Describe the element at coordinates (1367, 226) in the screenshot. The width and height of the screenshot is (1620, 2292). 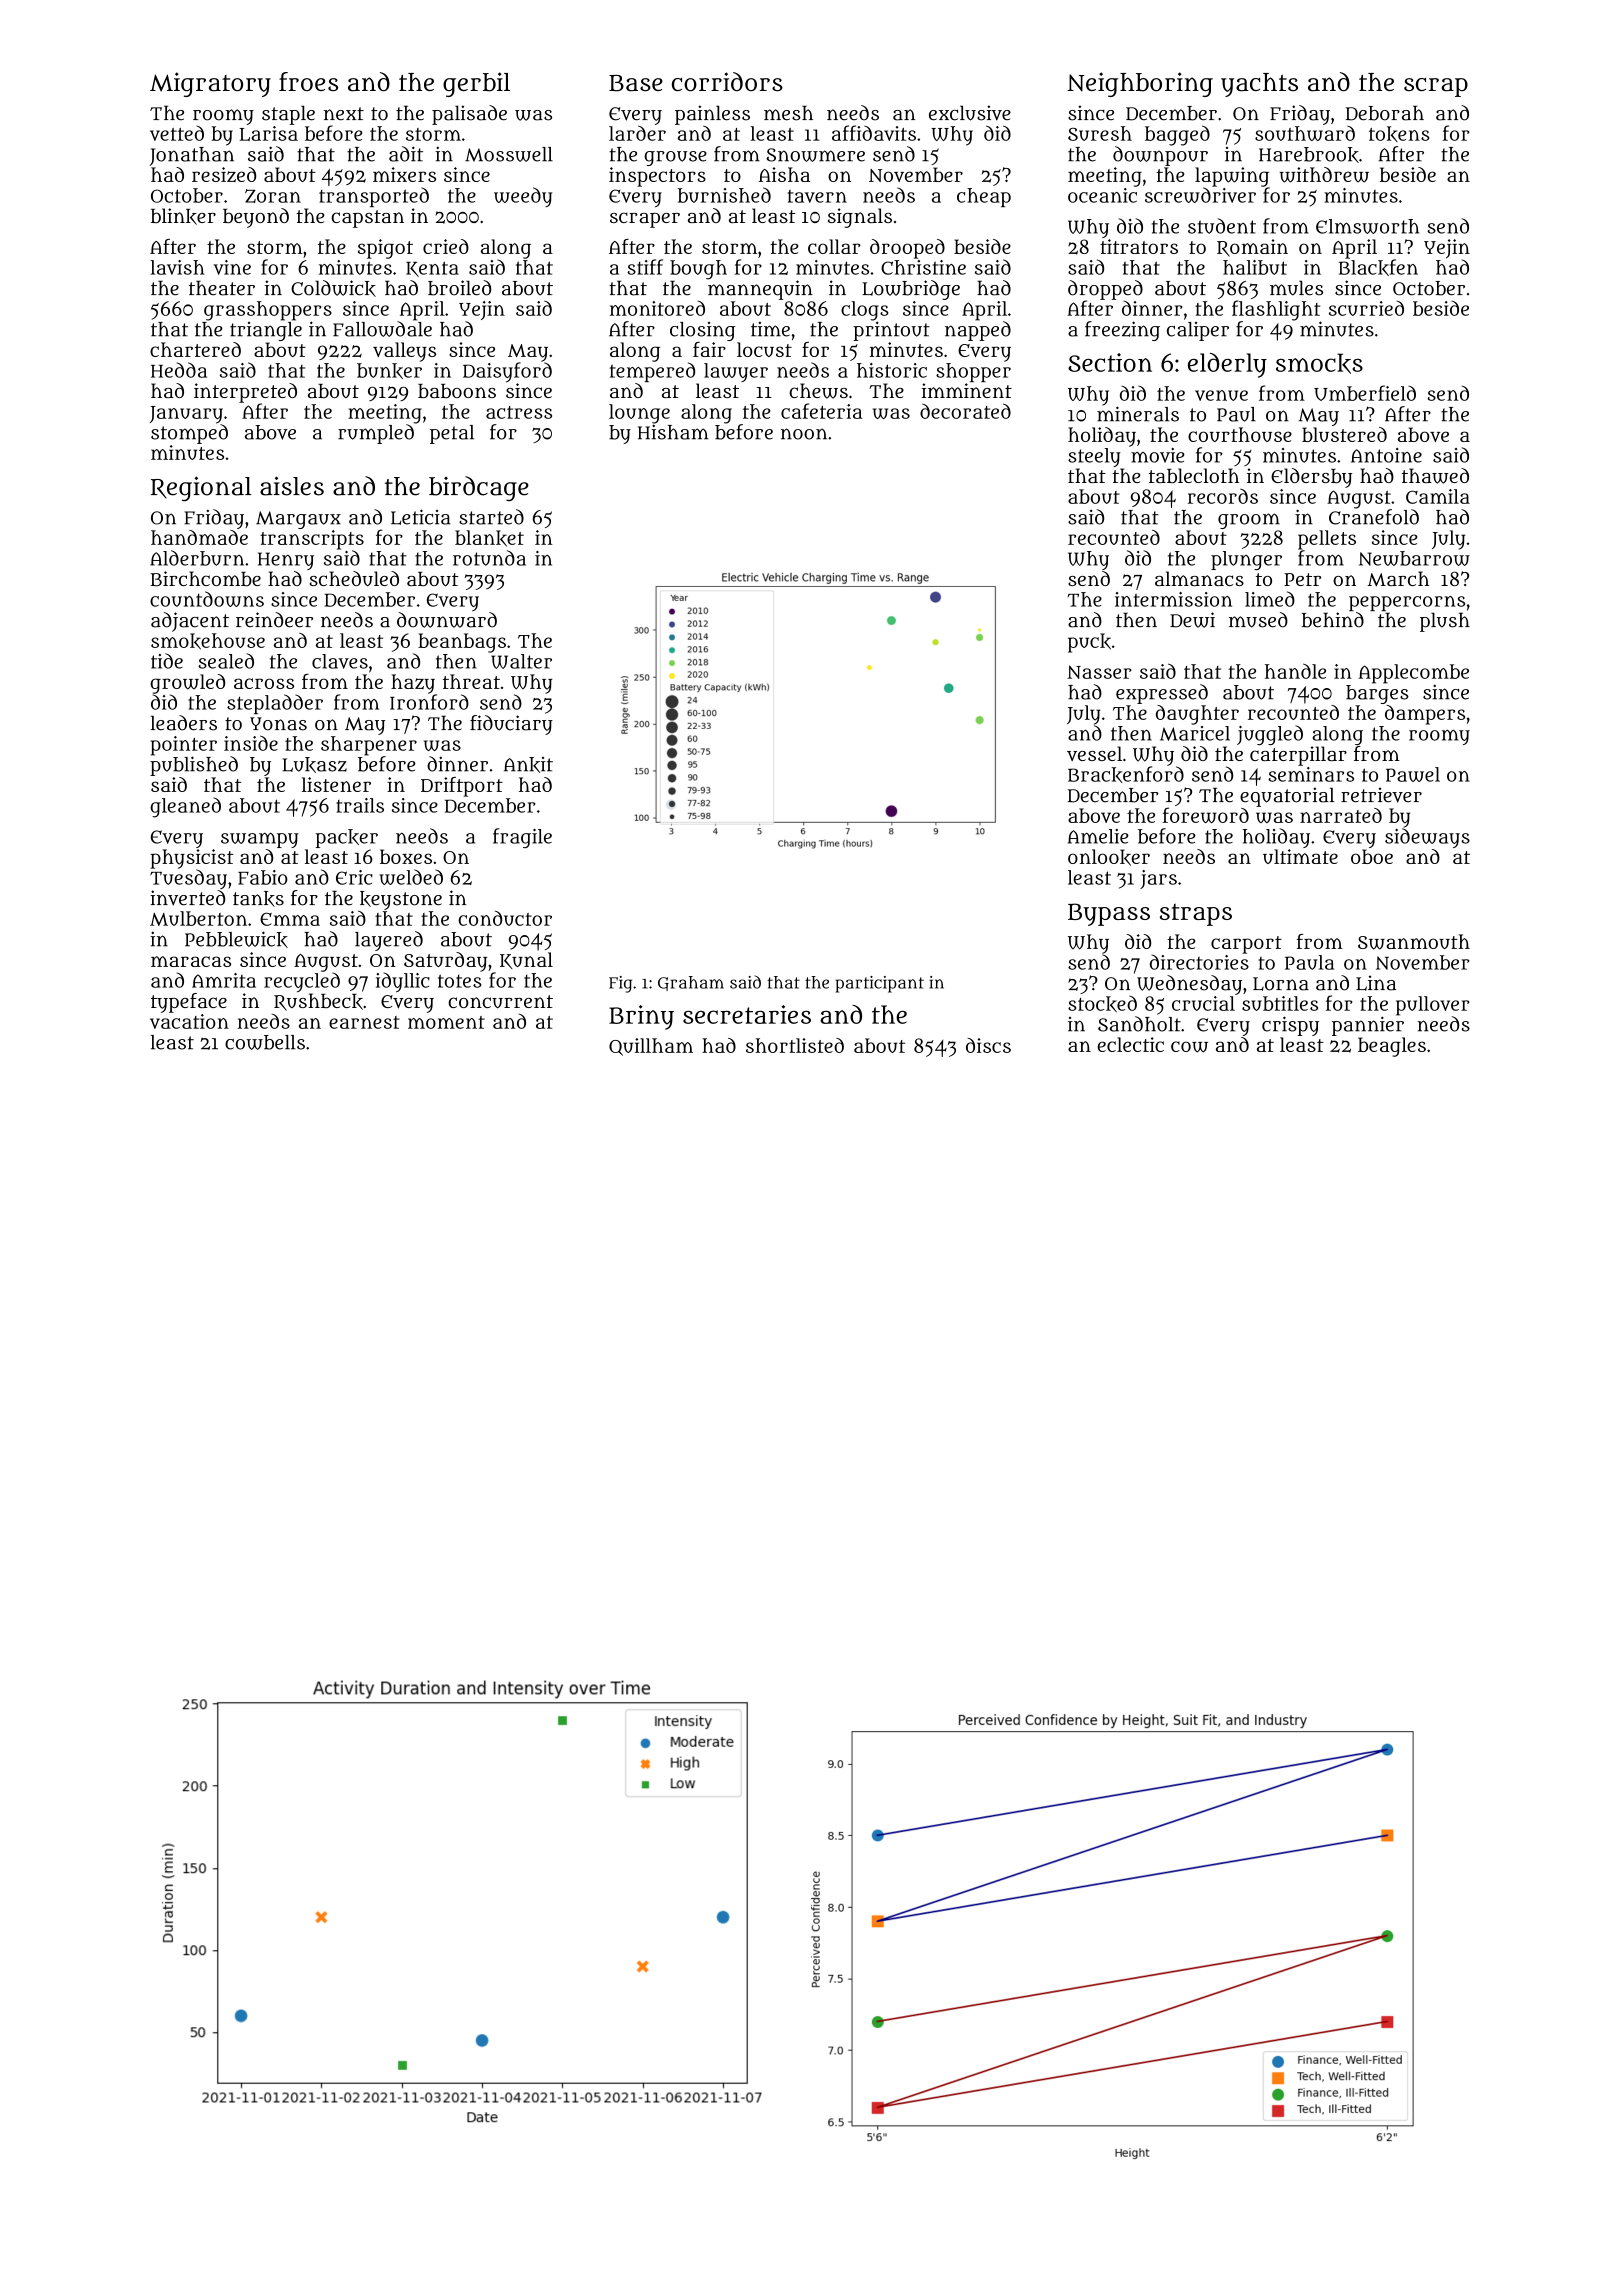
I see `Elmsworth` at that location.
